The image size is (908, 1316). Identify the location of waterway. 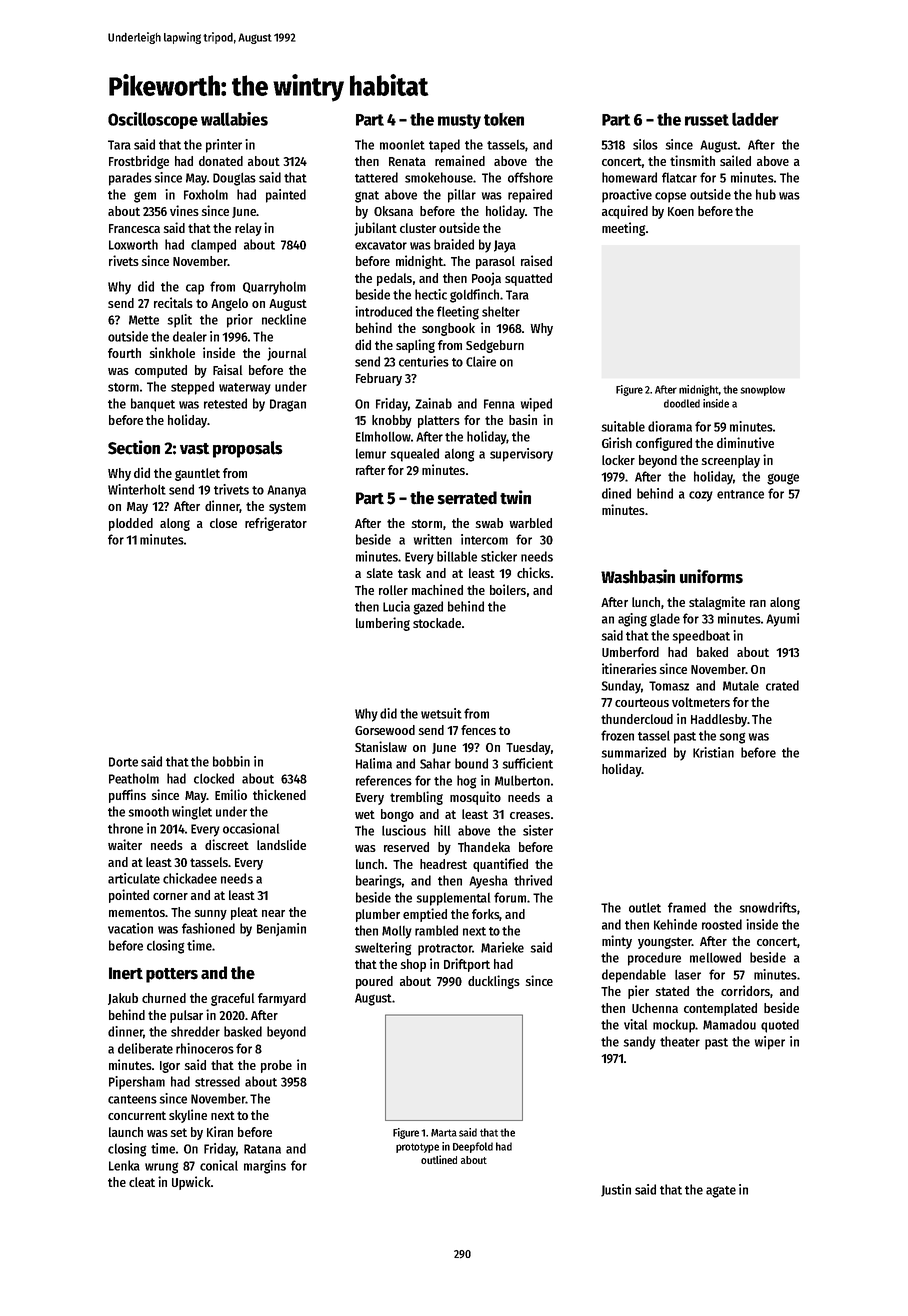
(245, 389).
